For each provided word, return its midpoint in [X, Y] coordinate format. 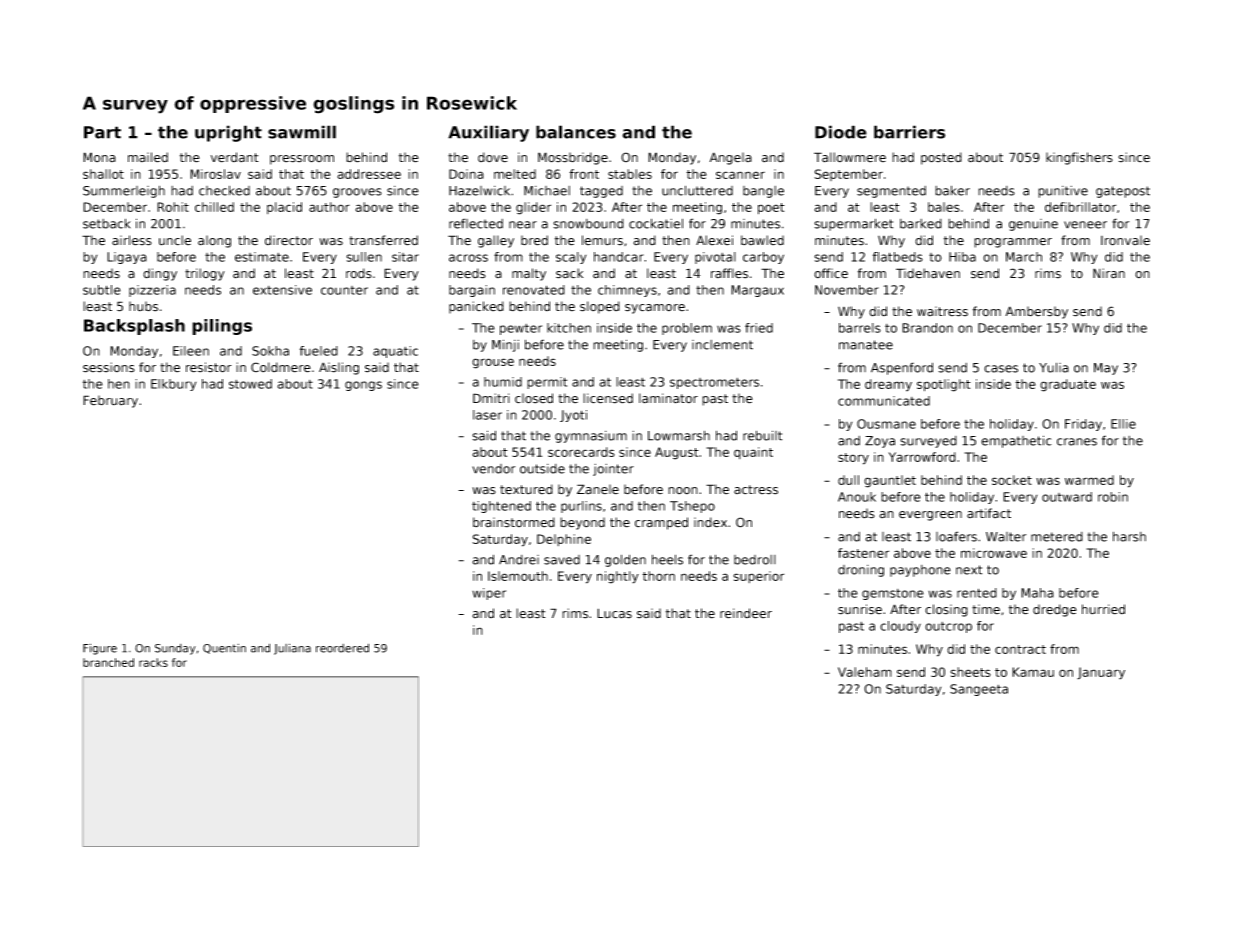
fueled [319, 351]
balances [576, 132]
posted [941, 158]
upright [228, 133]
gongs [363, 386]
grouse [493, 363]
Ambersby [1037, 312]
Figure [100, 649]
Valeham [865, 672]
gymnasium [591, 437]
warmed [1089, 480]
